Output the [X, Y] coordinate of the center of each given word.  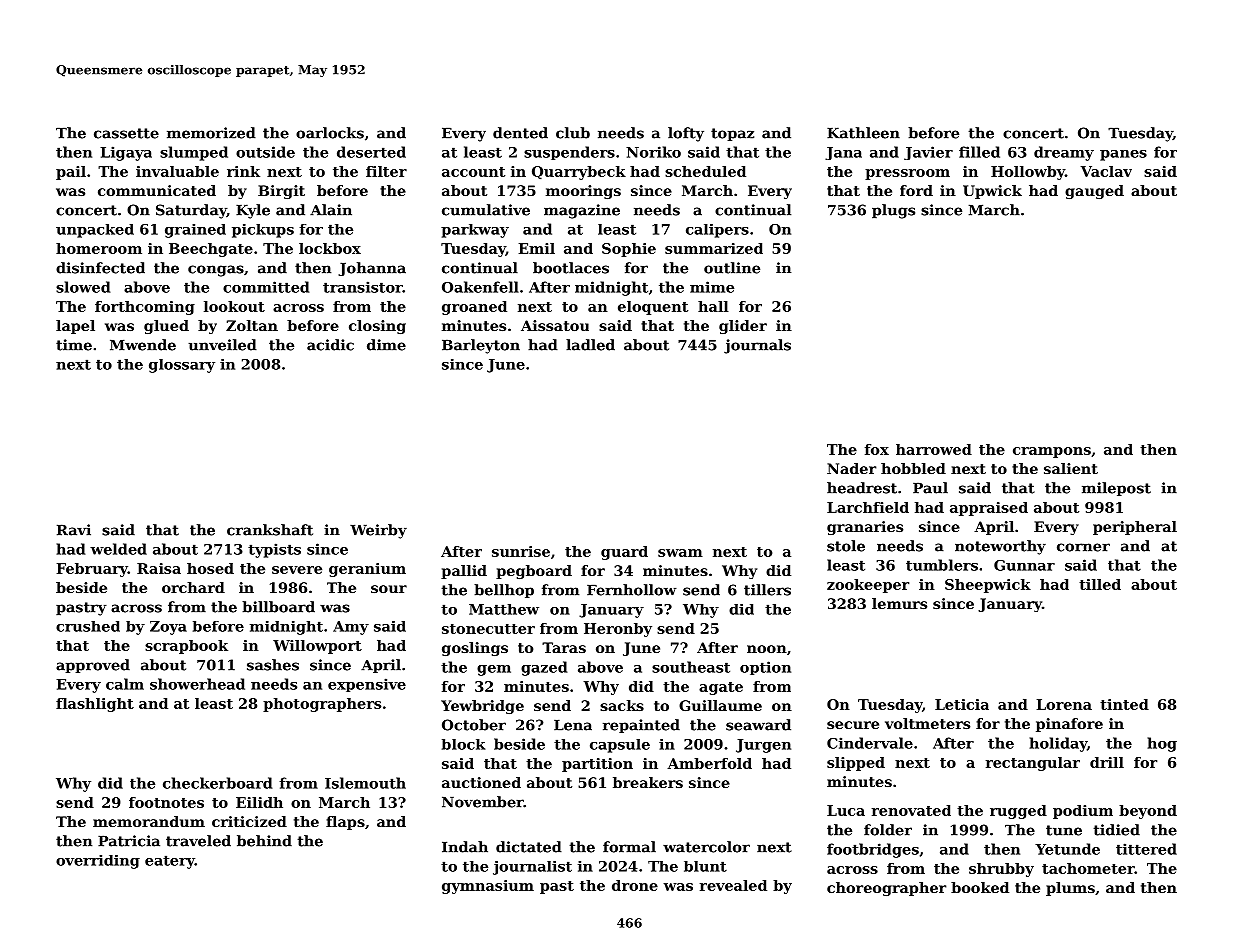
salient [1071, 468]
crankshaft [270, 530]
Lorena [1064, 704]
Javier [928, 153]
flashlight [95, 705]
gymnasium [488, 887]
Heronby [618, 630]
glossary [182, 366]
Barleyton [481, 346]
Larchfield [868, 507]
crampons [1052, 452]
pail [71, 173]
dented [520, 133]
